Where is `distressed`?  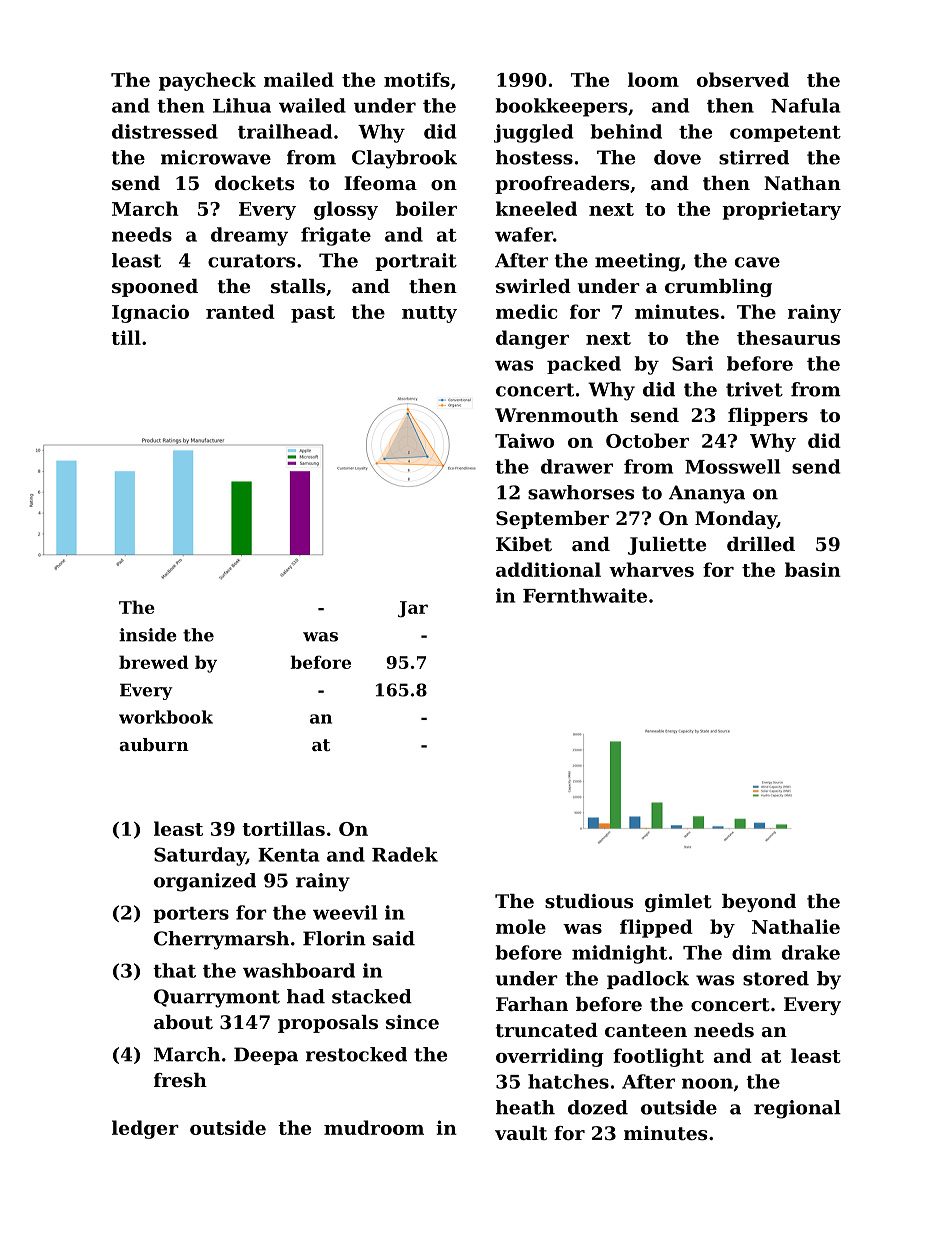
distressed is located at coordinates (165, 131).
